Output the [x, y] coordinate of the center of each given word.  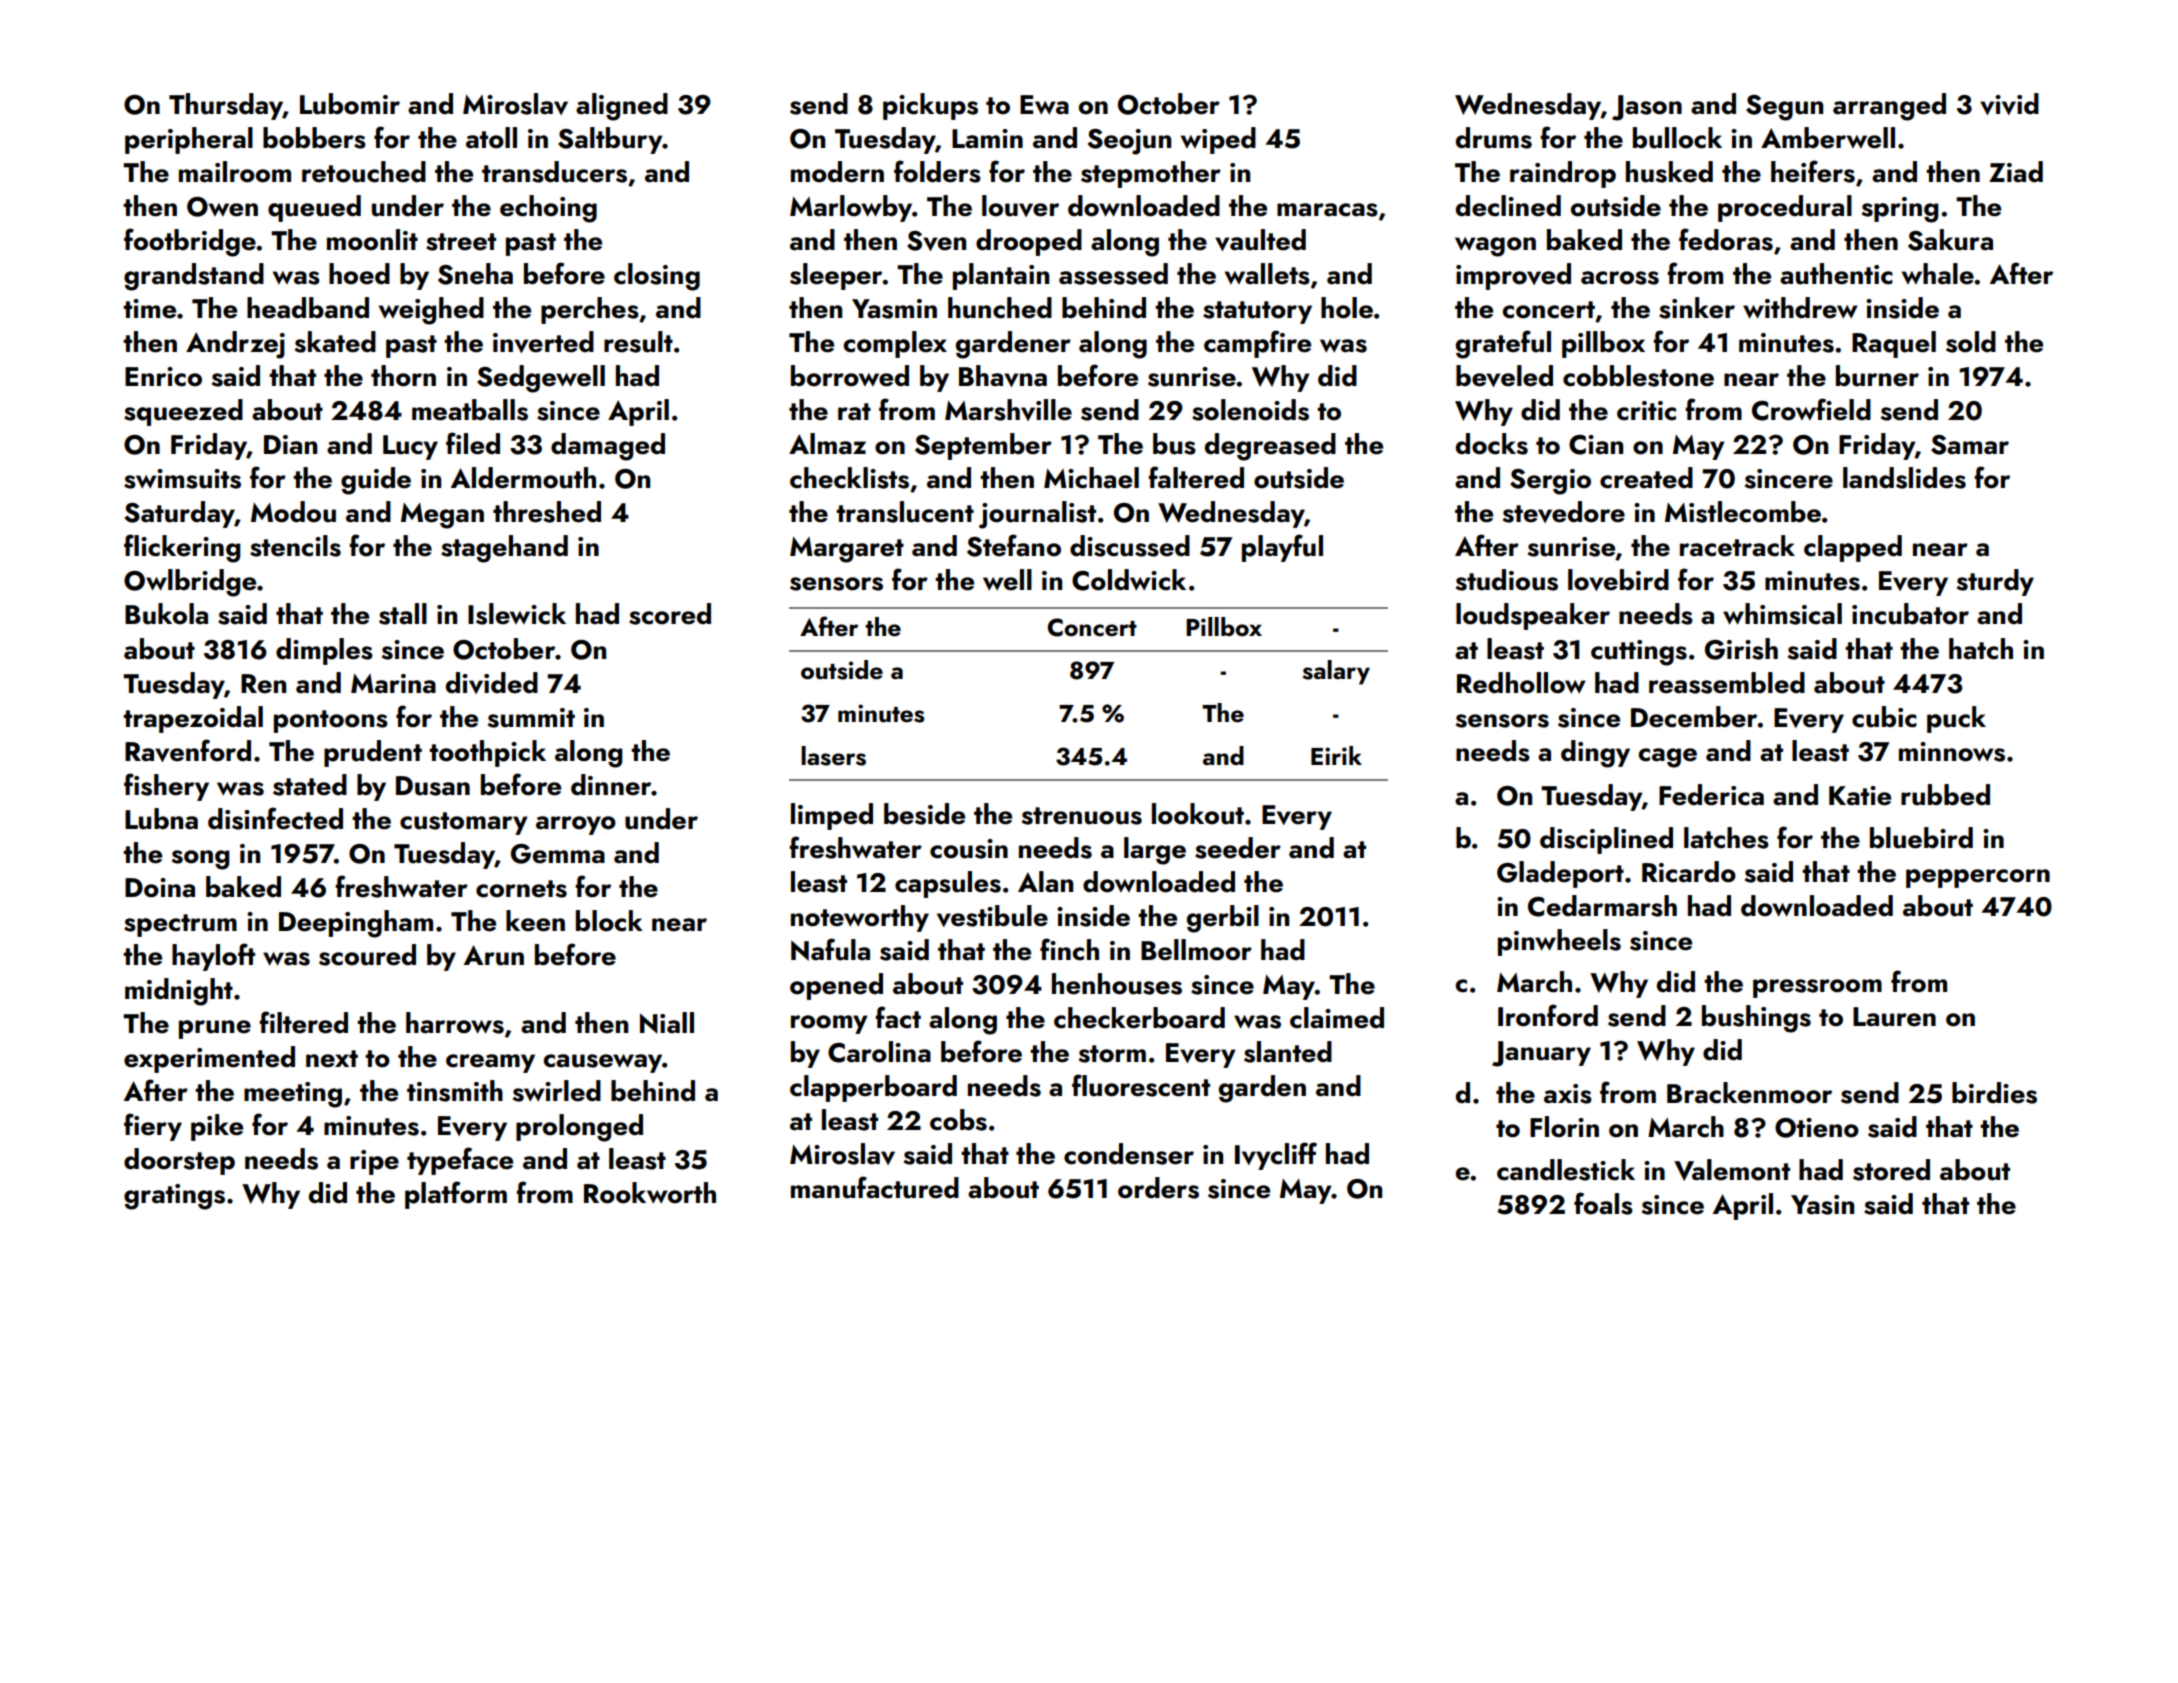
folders [937, 171]
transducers [554, 172]
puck [1956, 719]
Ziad [2016, 172]
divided [492, 683]
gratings [174, 1197]
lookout [1198, 814]
